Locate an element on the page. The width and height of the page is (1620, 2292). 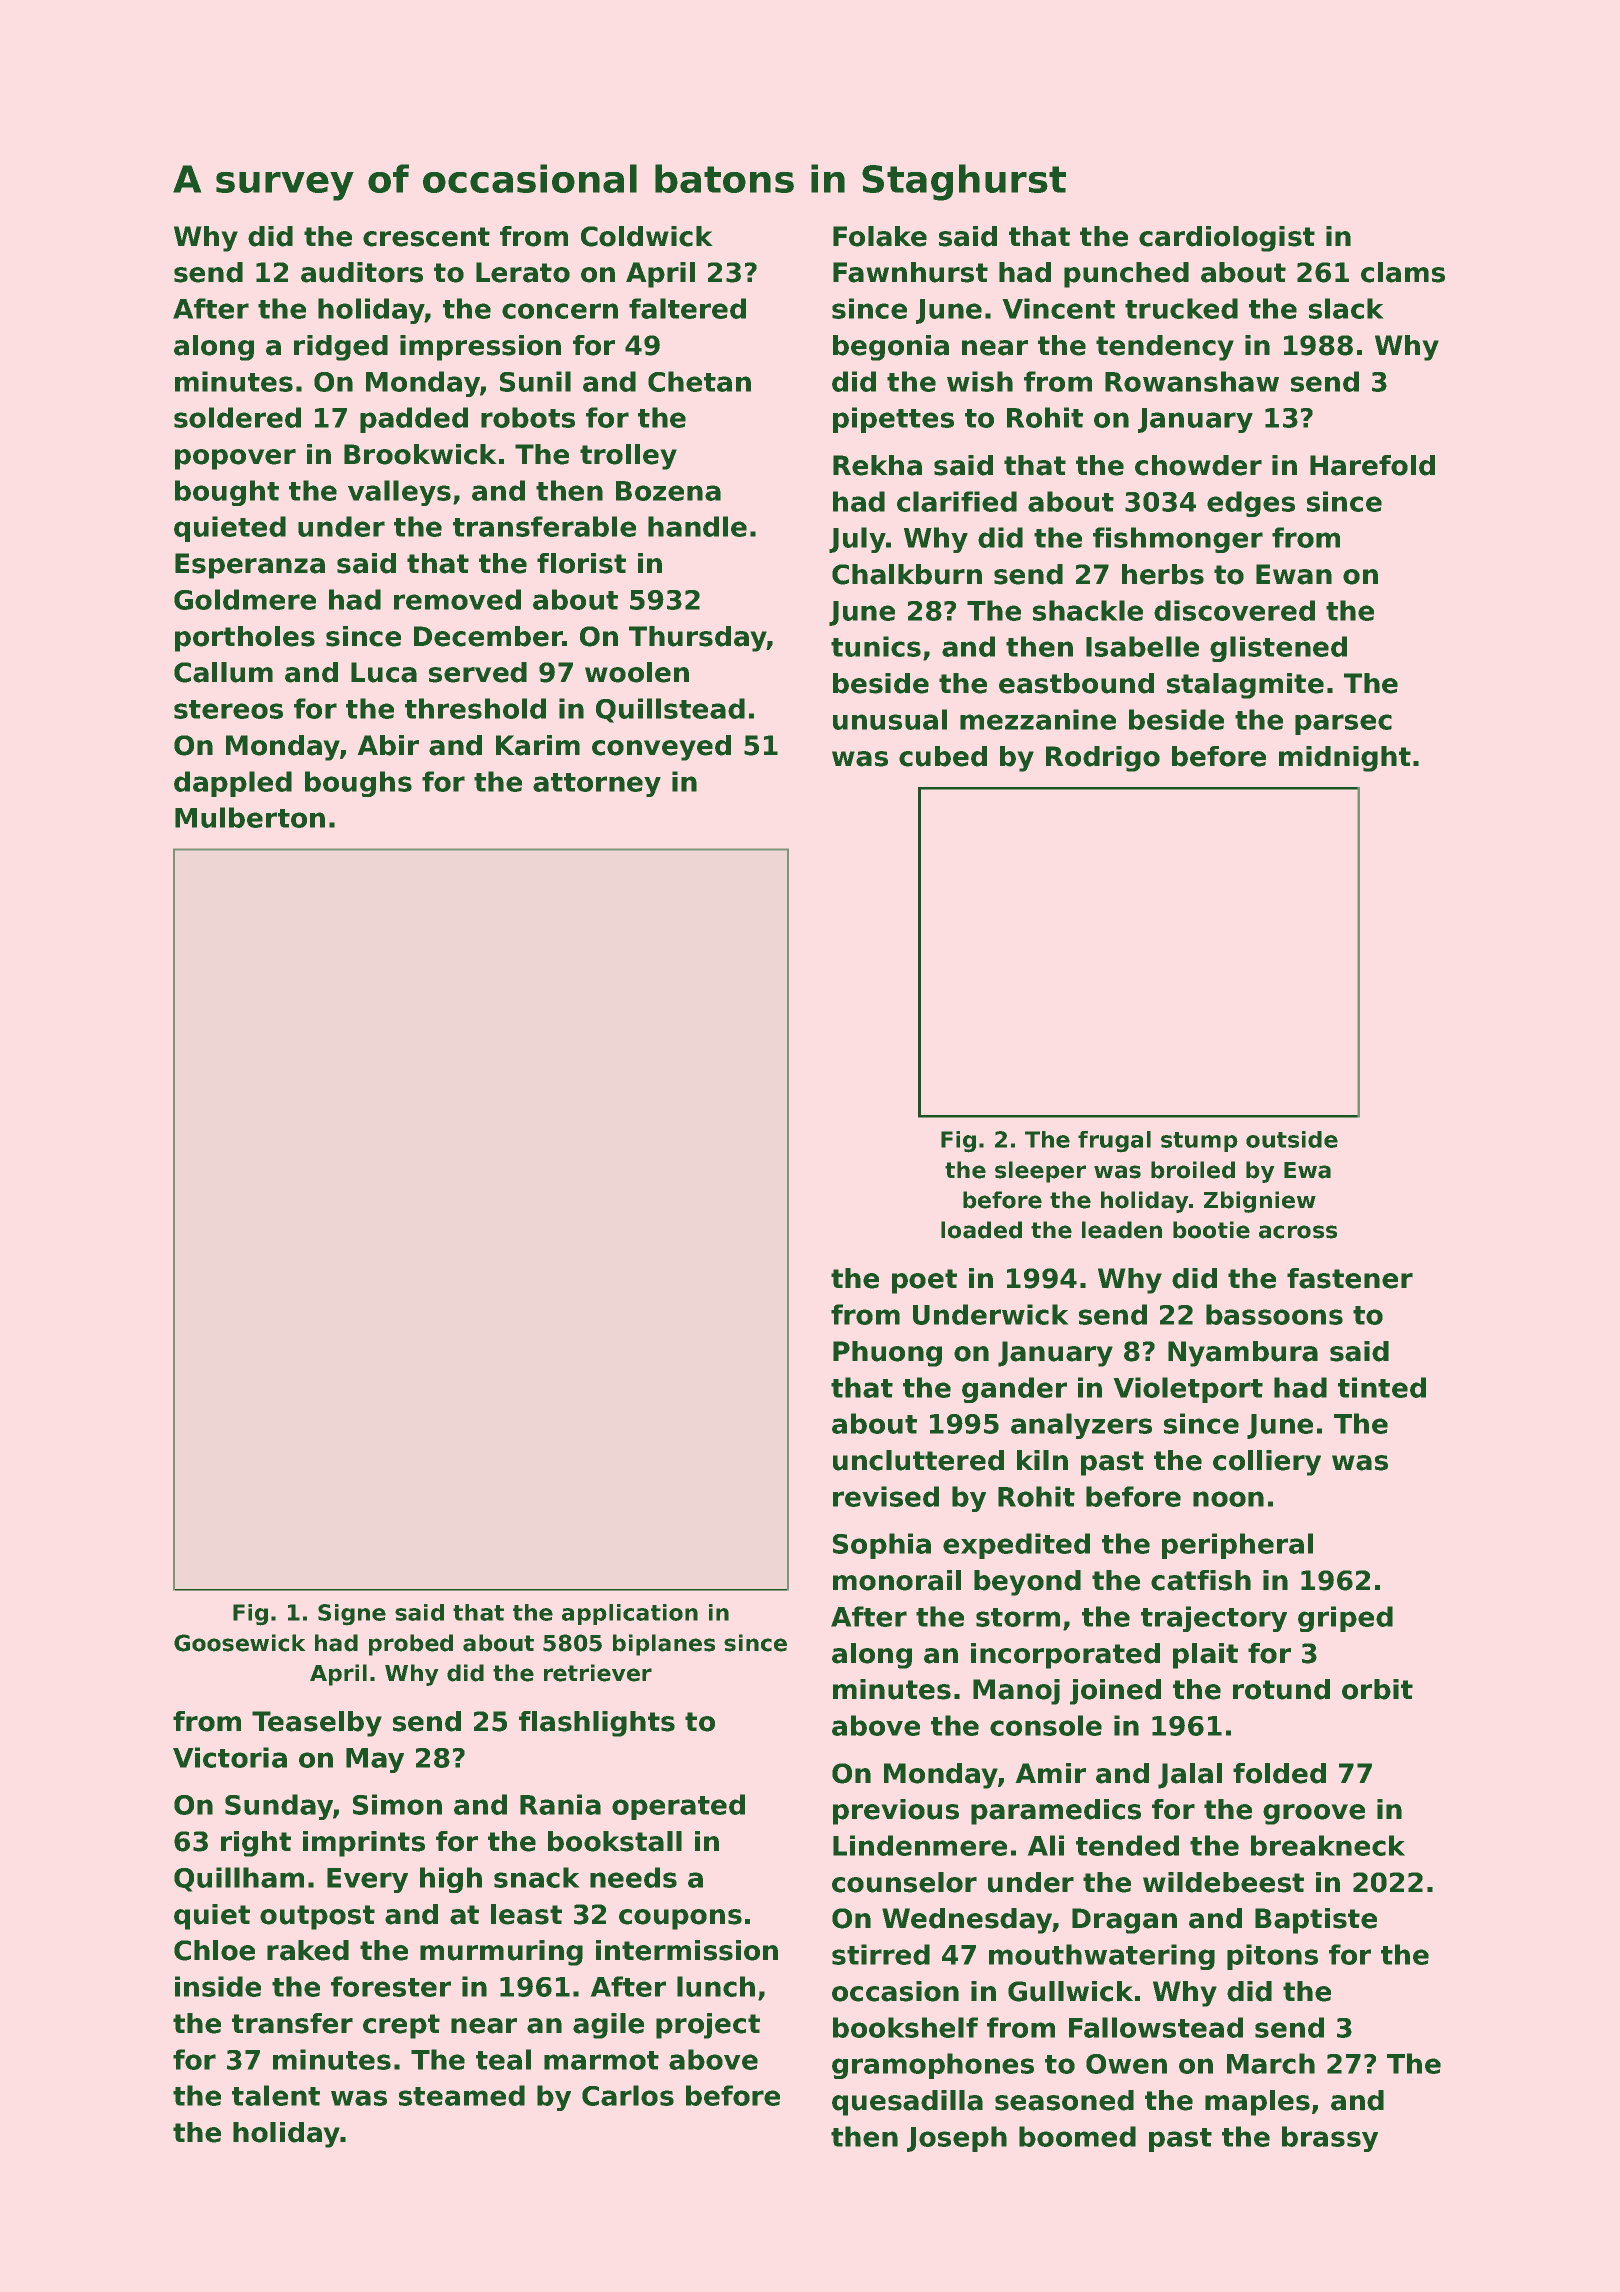
bought is located at coordinates (227, 493).
